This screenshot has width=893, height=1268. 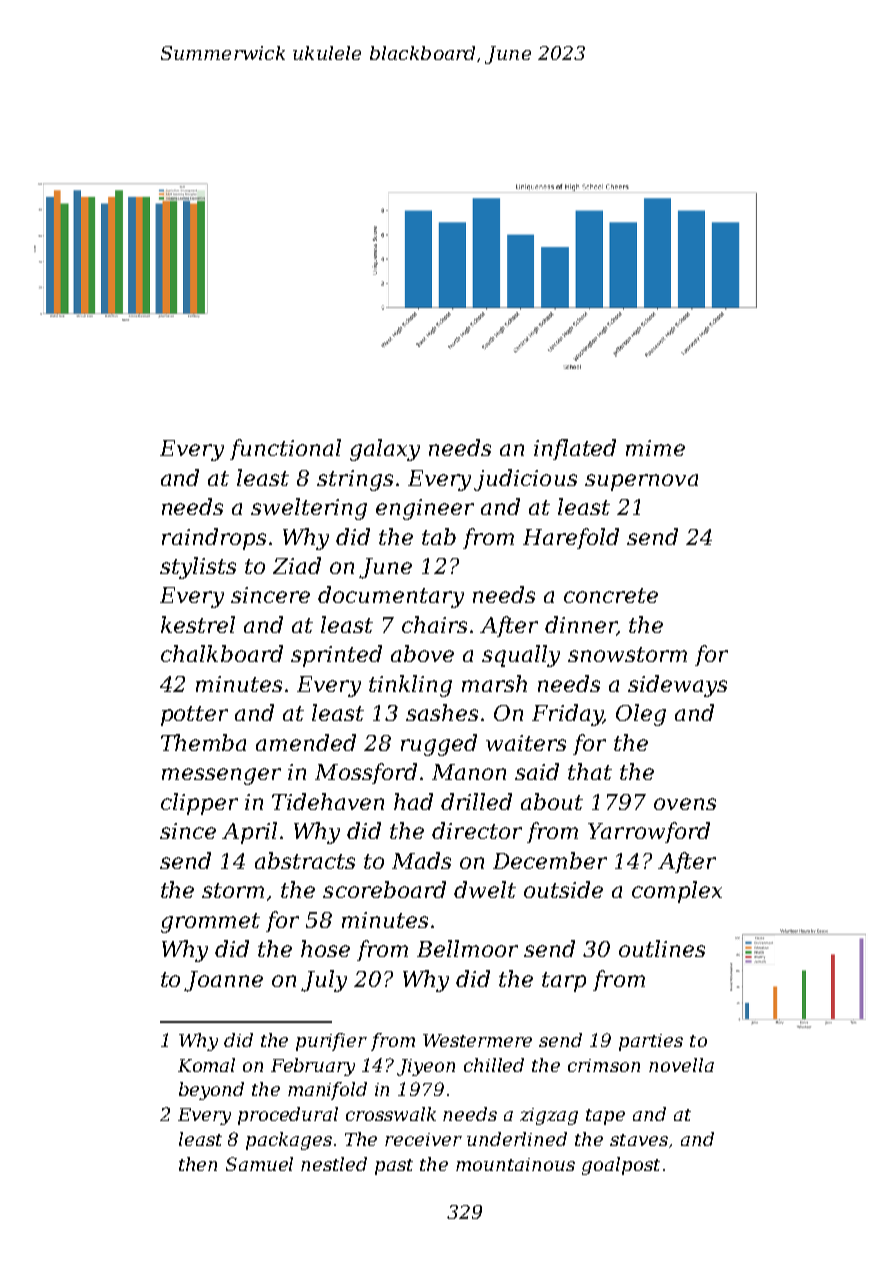 I want to click on rugged, so click(x=439, y=745).
